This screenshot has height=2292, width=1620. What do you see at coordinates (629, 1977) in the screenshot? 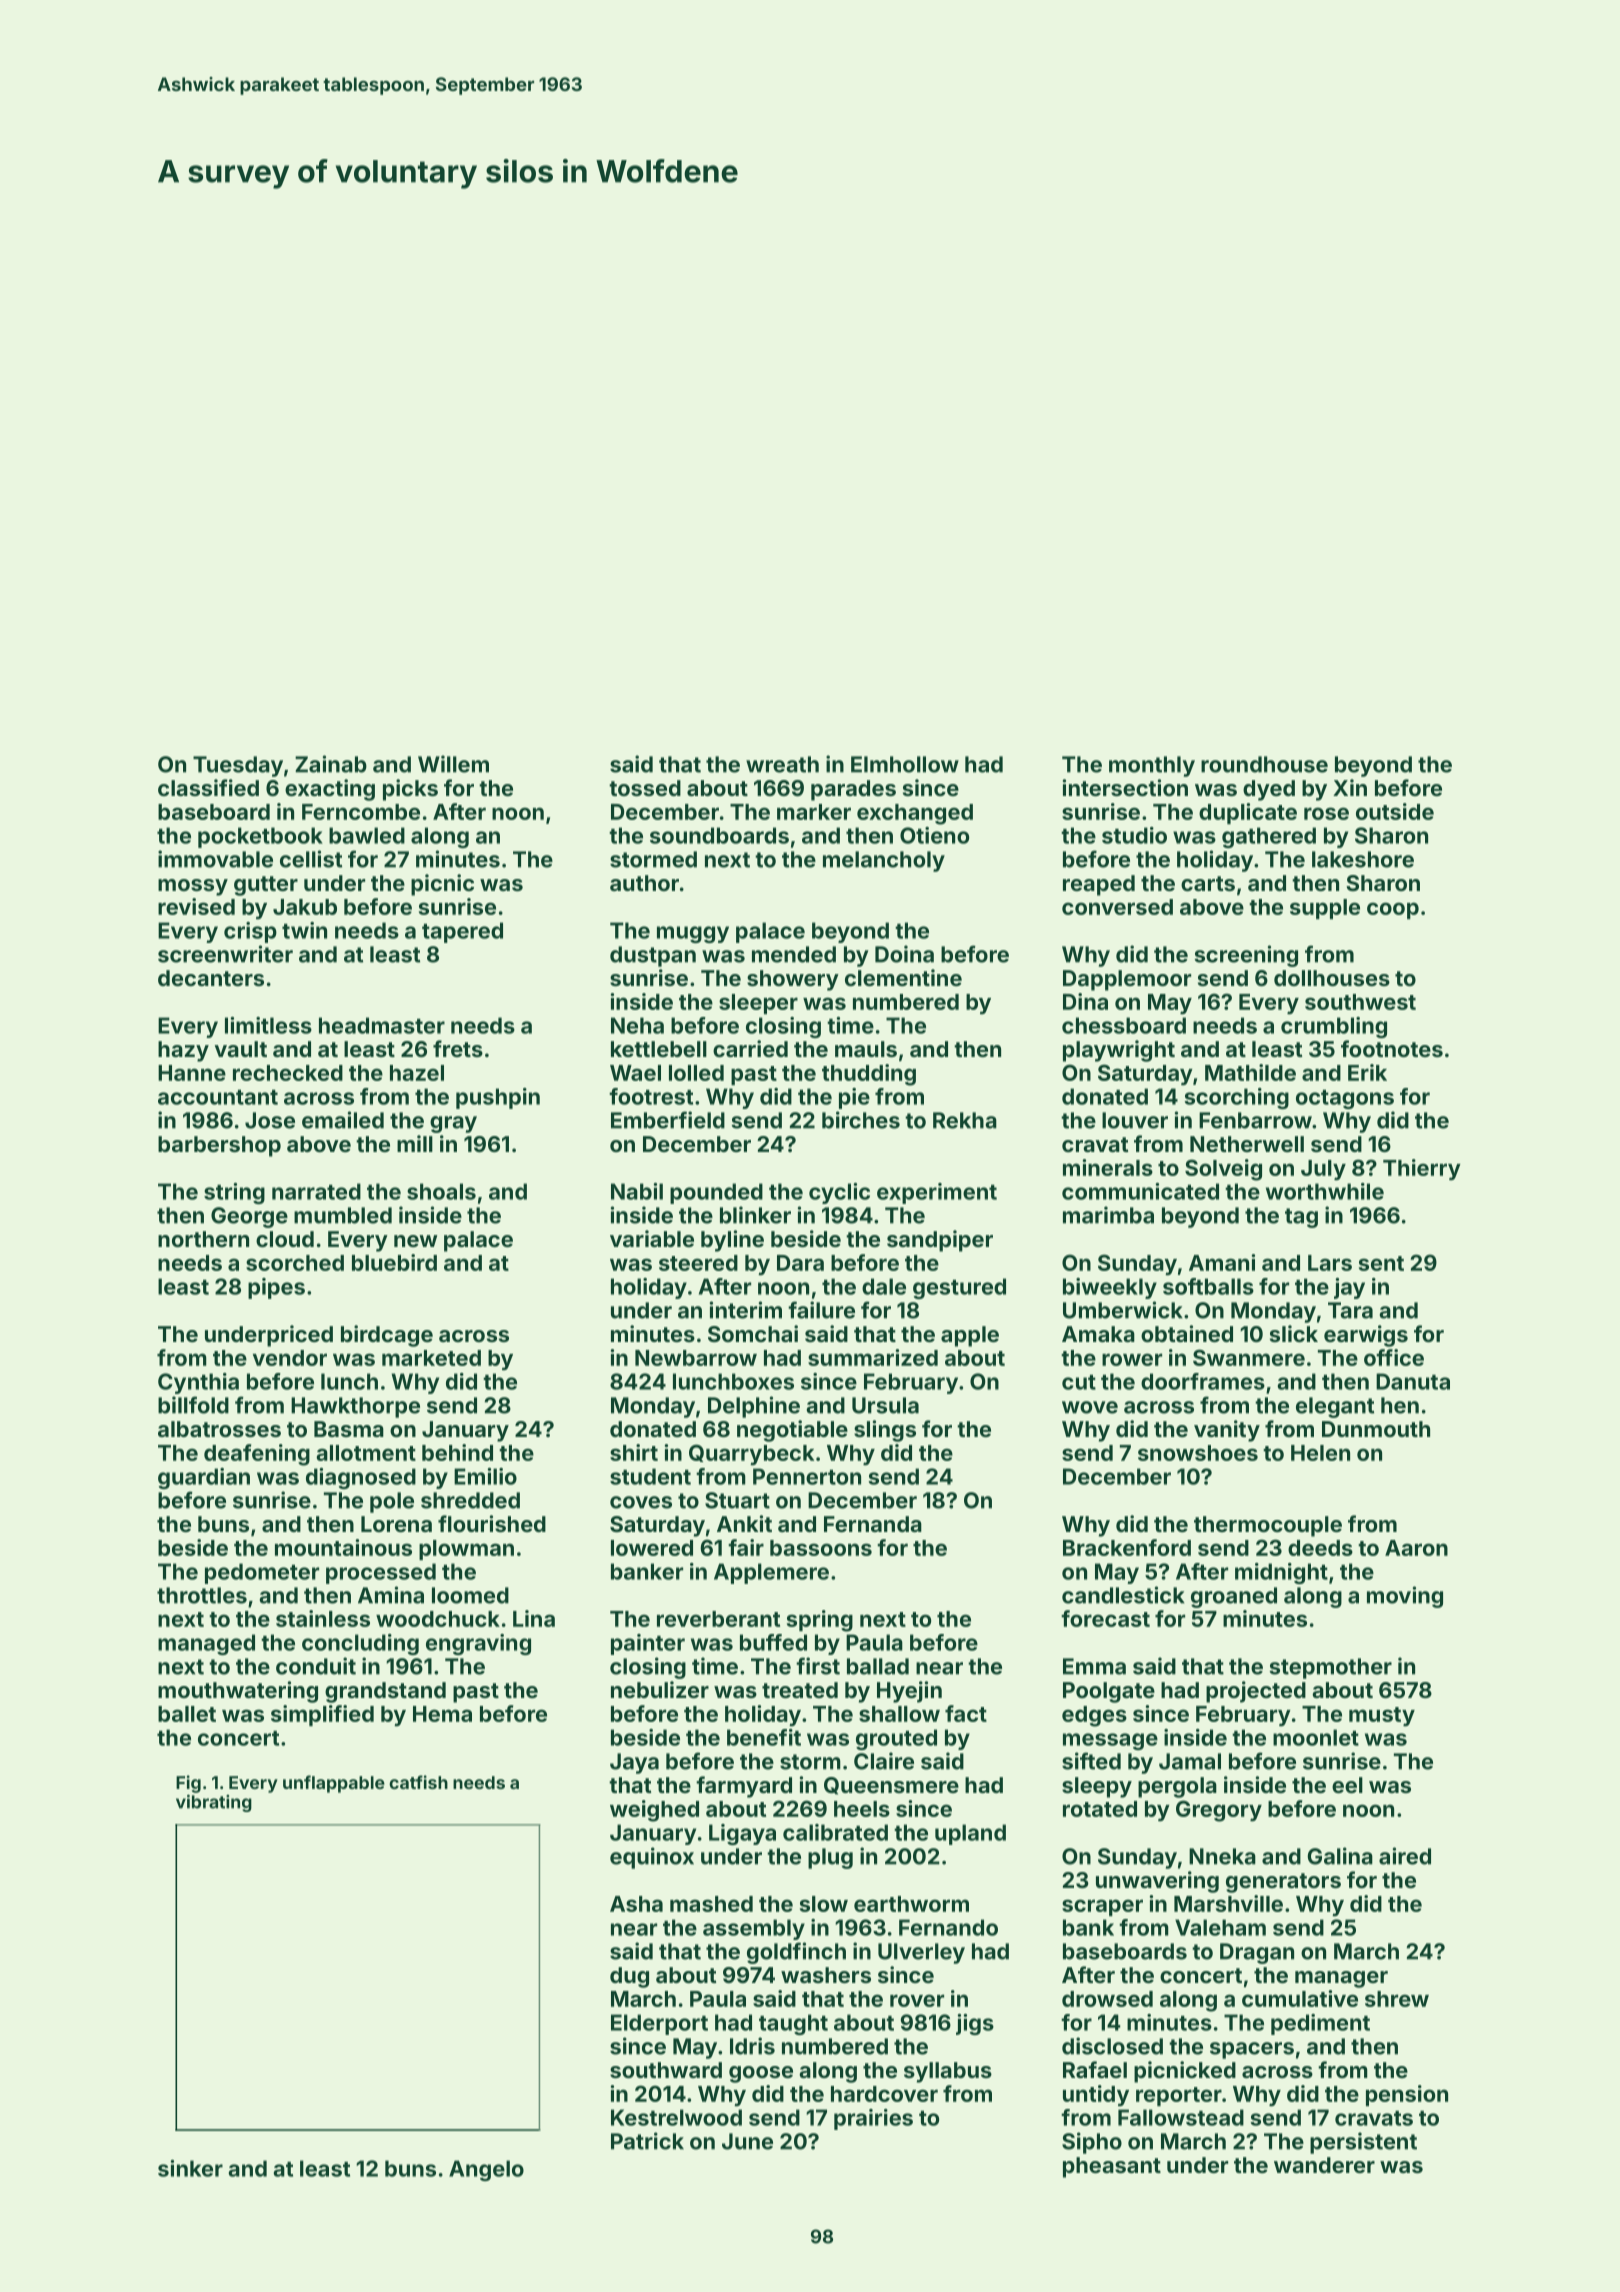
I see `dug` at bounding box center [629, 1977].
